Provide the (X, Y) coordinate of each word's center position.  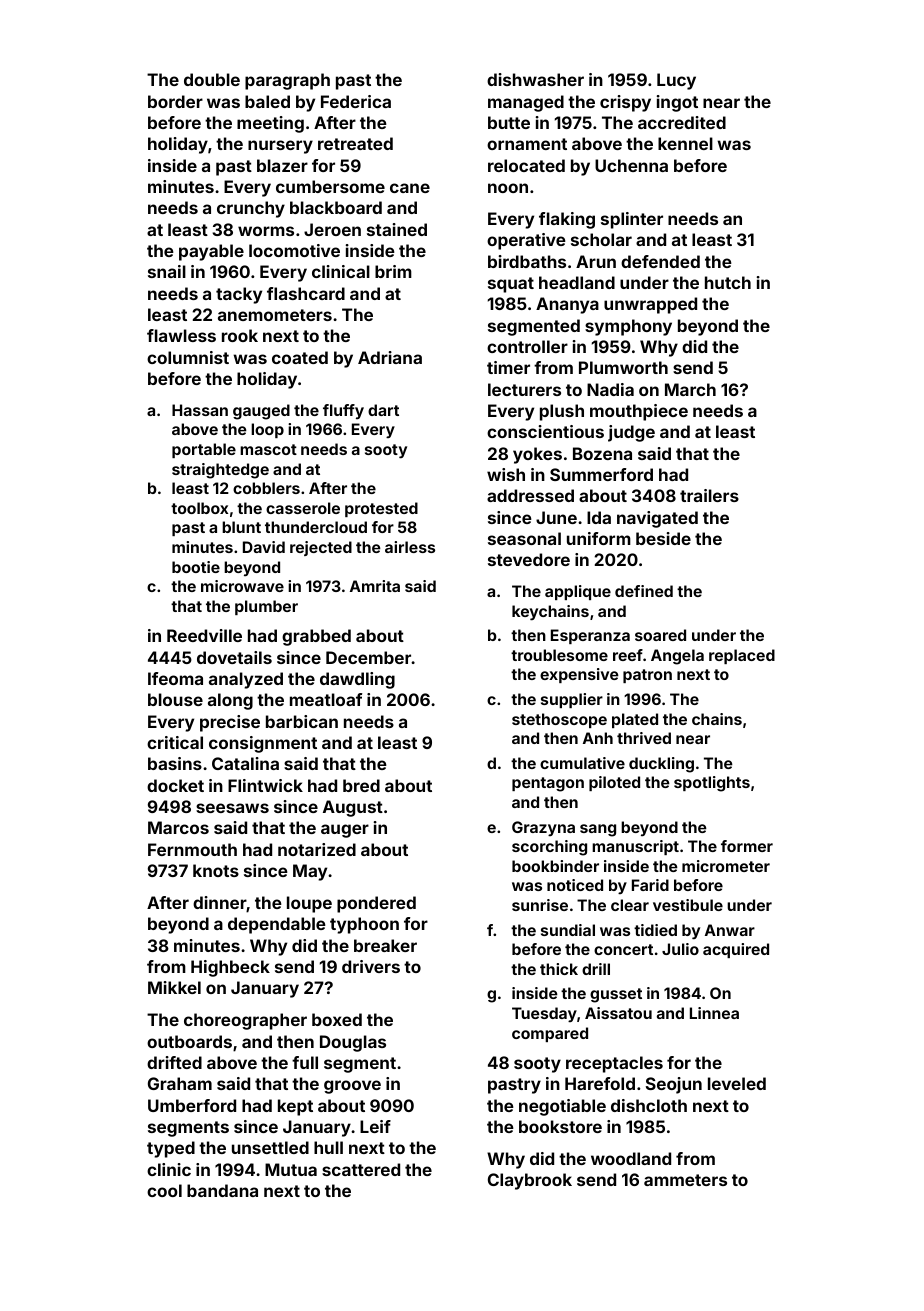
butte (509, 122)
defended (660, 261)
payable (211, 252)
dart (383, 410)
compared (550, 1034)
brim (393, 271)
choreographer (245, 1021)
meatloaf (326, 699)
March (690, 389)
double (212, 79)
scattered (361, 1169)
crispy (625, 103)
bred (361, 785)
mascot (268, 449)
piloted (614, 783)
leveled (737, 1083)
